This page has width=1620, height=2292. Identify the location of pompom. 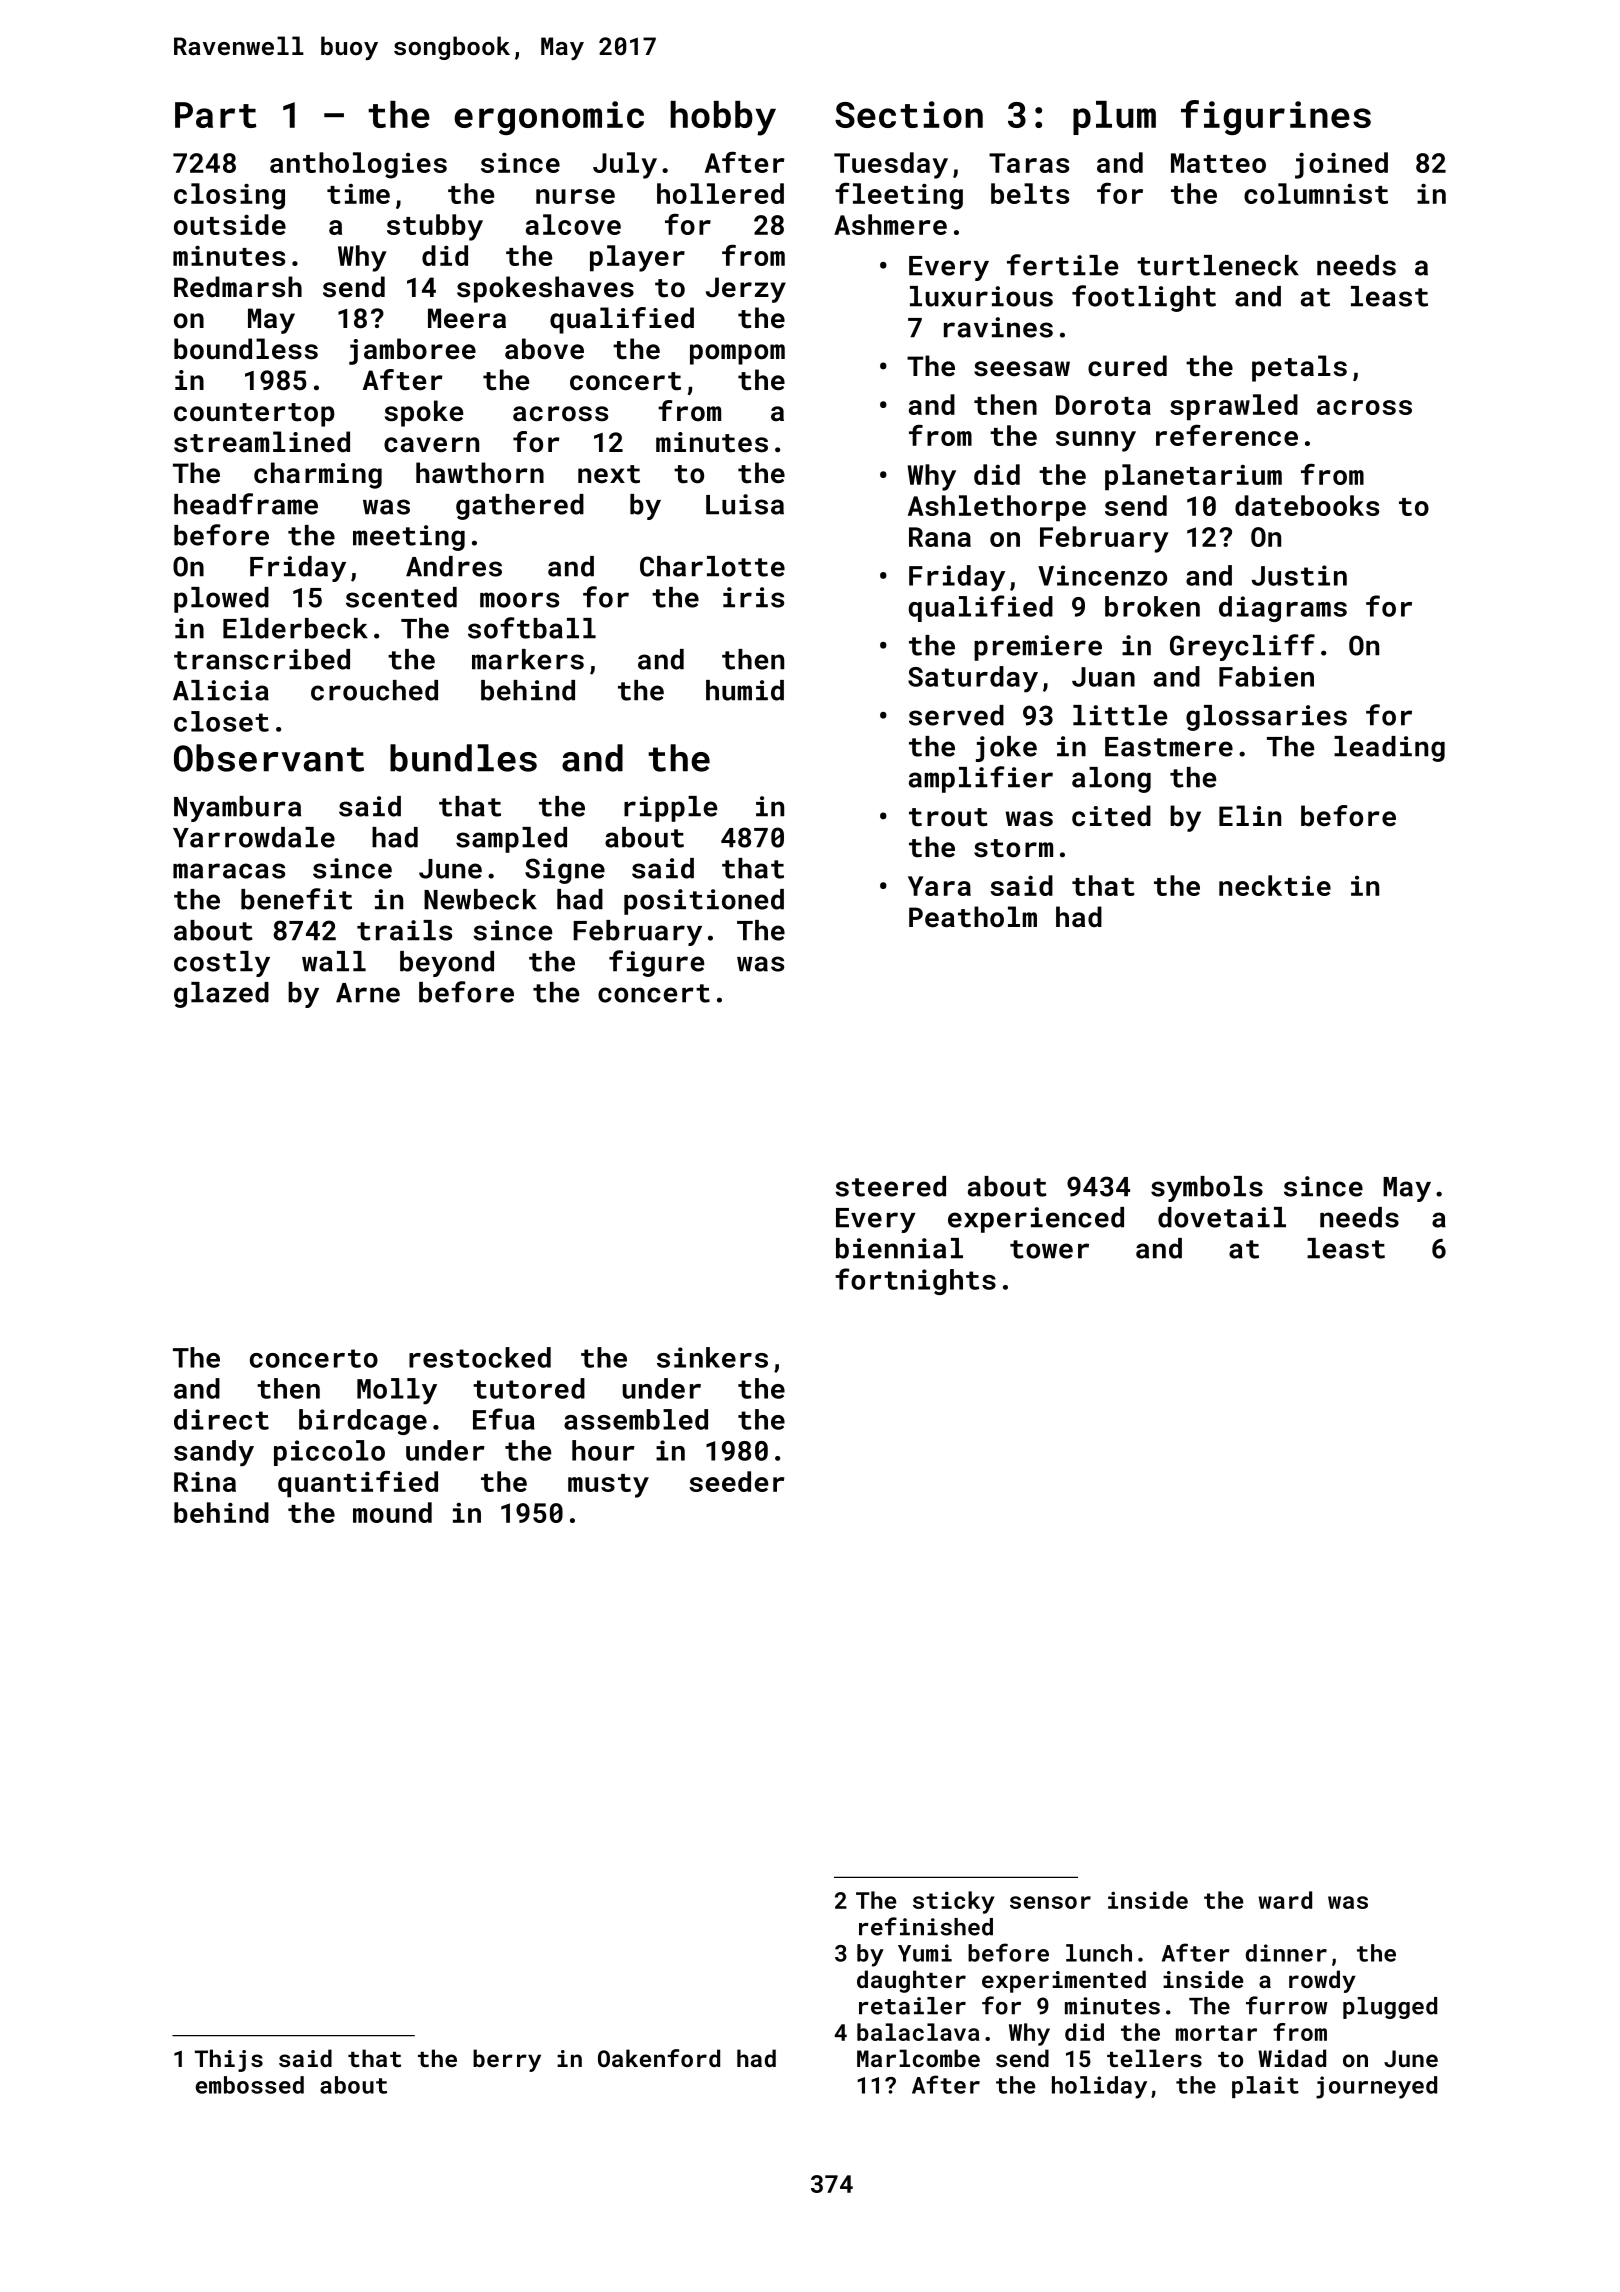
(737, 354).
